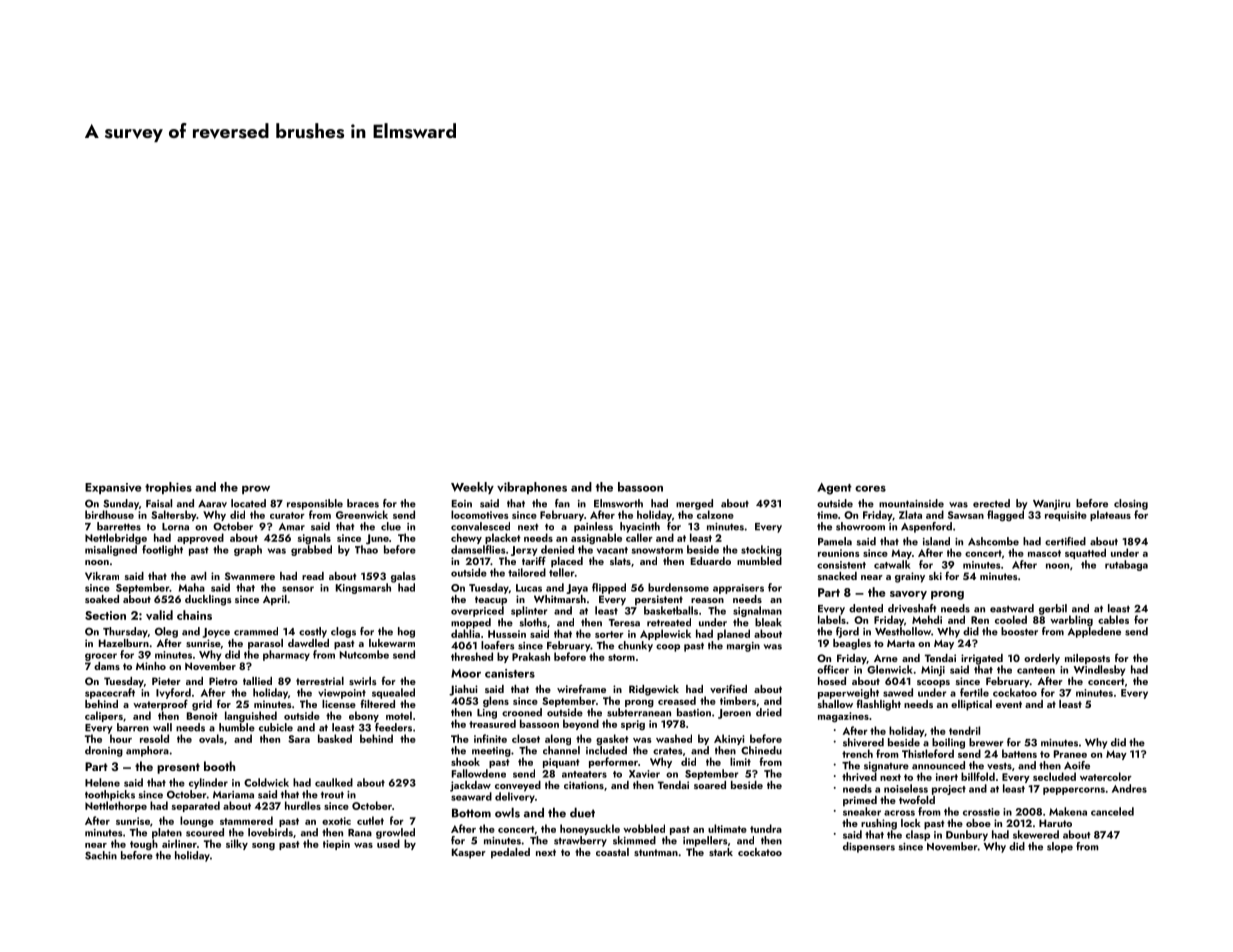 This document has height=952, width=1233. I want to click on teacup, so click(491, 601).
